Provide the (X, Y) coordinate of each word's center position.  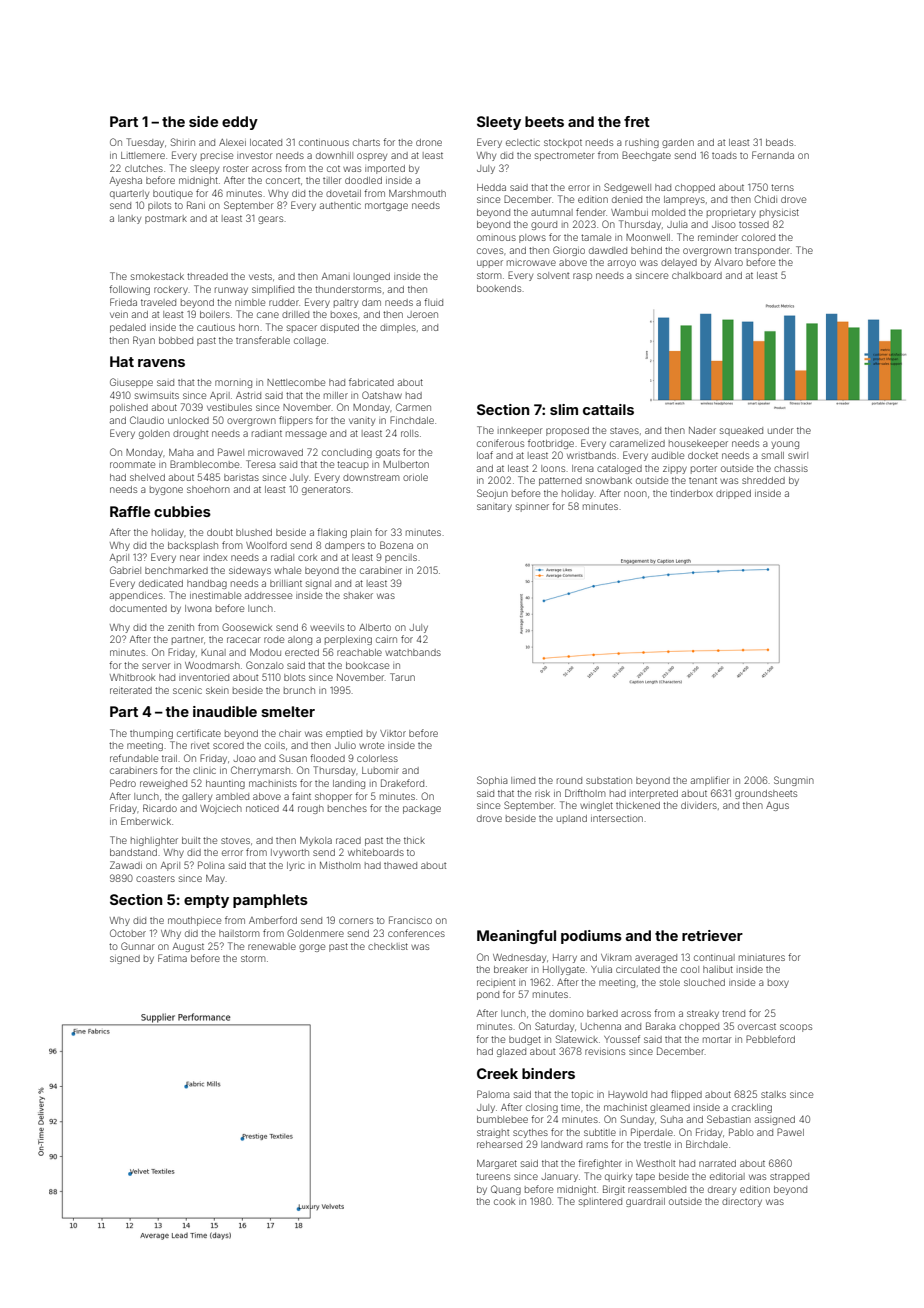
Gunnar (138, 946)
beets (544, 121)
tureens (493, 1176)
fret (637, 121)
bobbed (176, 340)
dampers (345, 546)
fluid (433, 302)
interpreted (654, 794)
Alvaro (729, 262)
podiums (591, 937)
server (156, 666)
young (785, 445)
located (266, 142)
